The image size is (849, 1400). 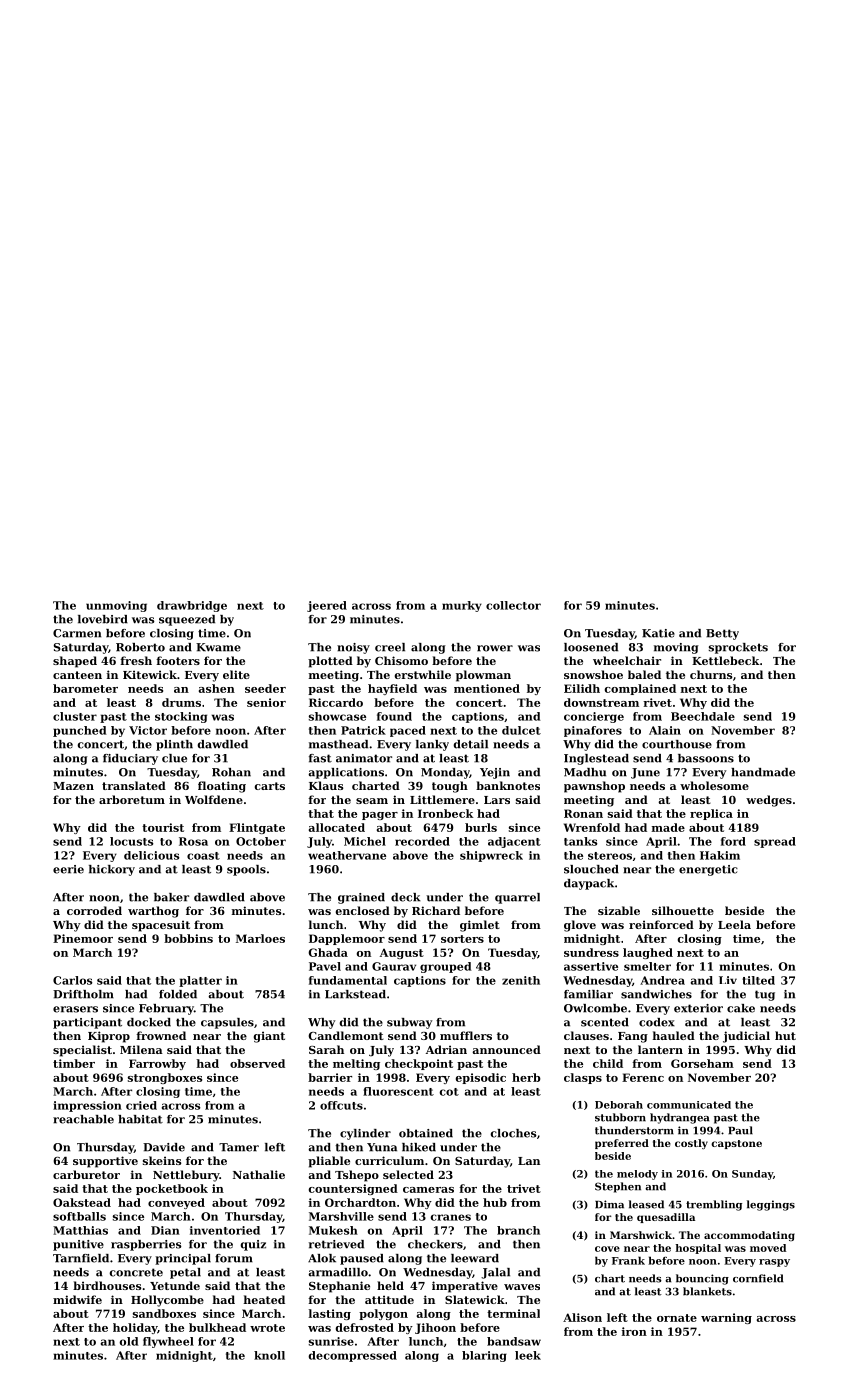 I want to click on episodic, so click(x=481, y=1078).
